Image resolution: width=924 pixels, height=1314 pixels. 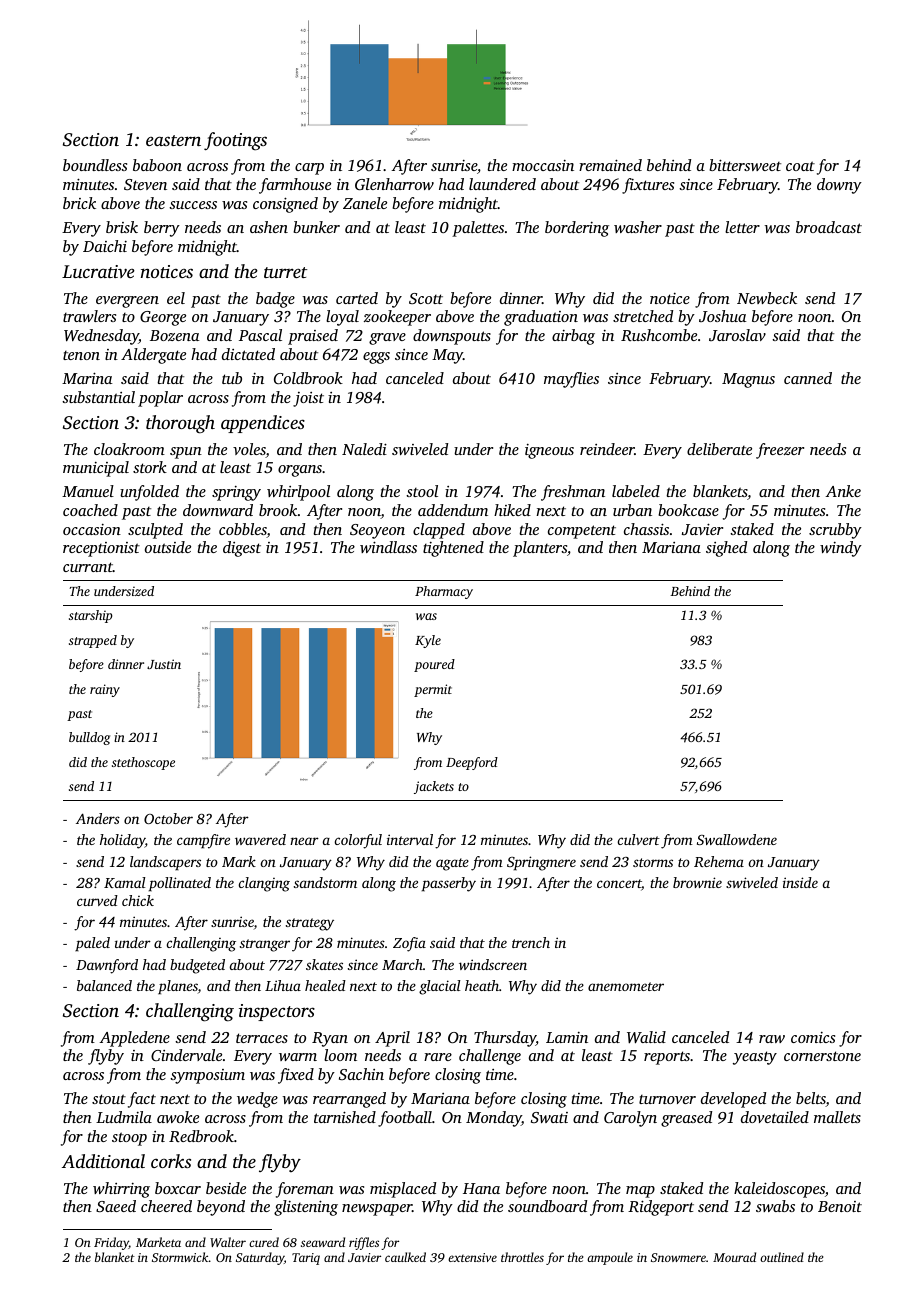 What do you see at coordinates (309, 169) in the image?
I see `carp` at bounding box center [309, 169].
